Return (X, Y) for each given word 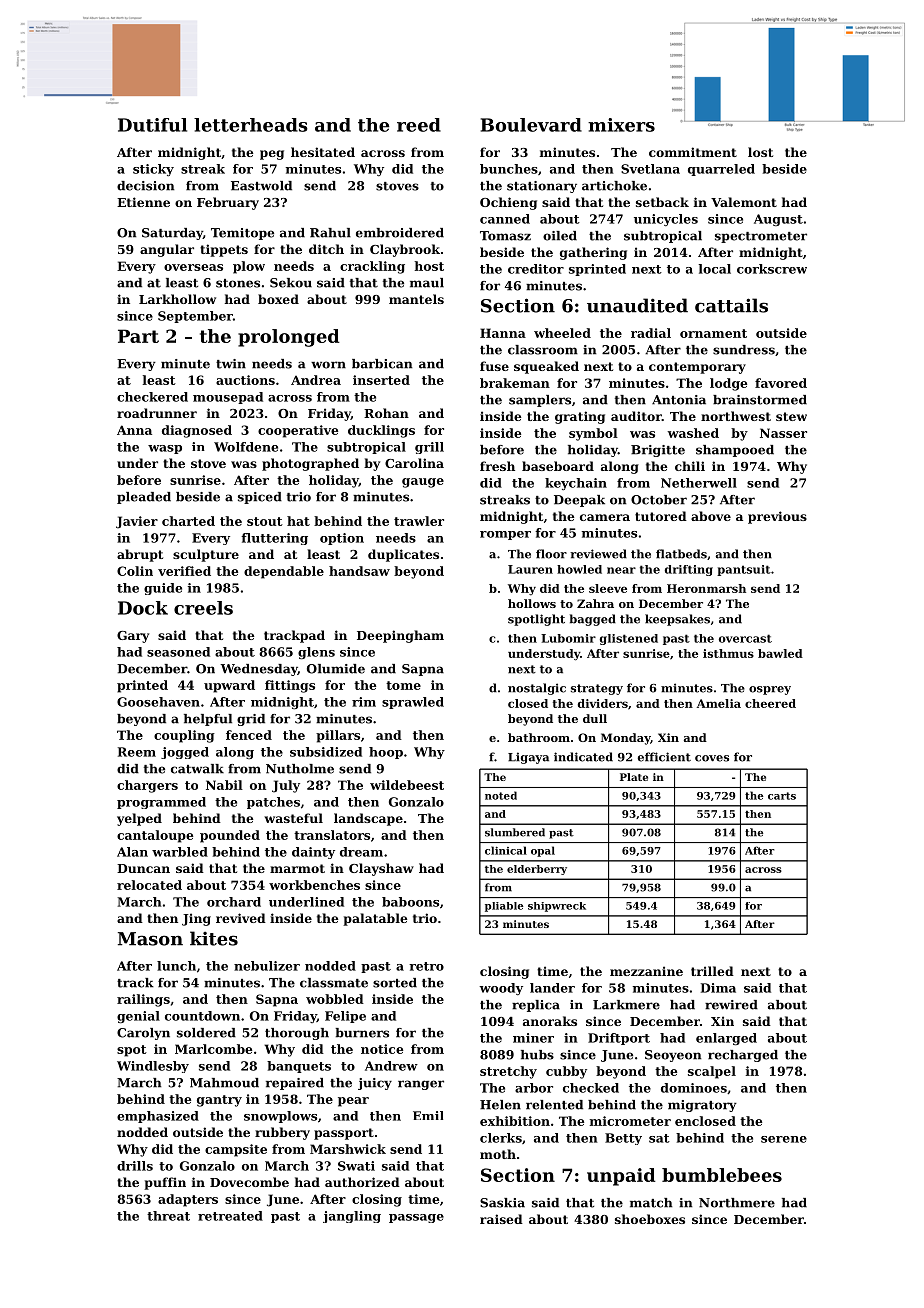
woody (501, 989)
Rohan (386, 413)
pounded (230, 836)
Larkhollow (177, 299)
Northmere (737, 1203)
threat (168, 1216)
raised (501, 1219)
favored (781, 383)
